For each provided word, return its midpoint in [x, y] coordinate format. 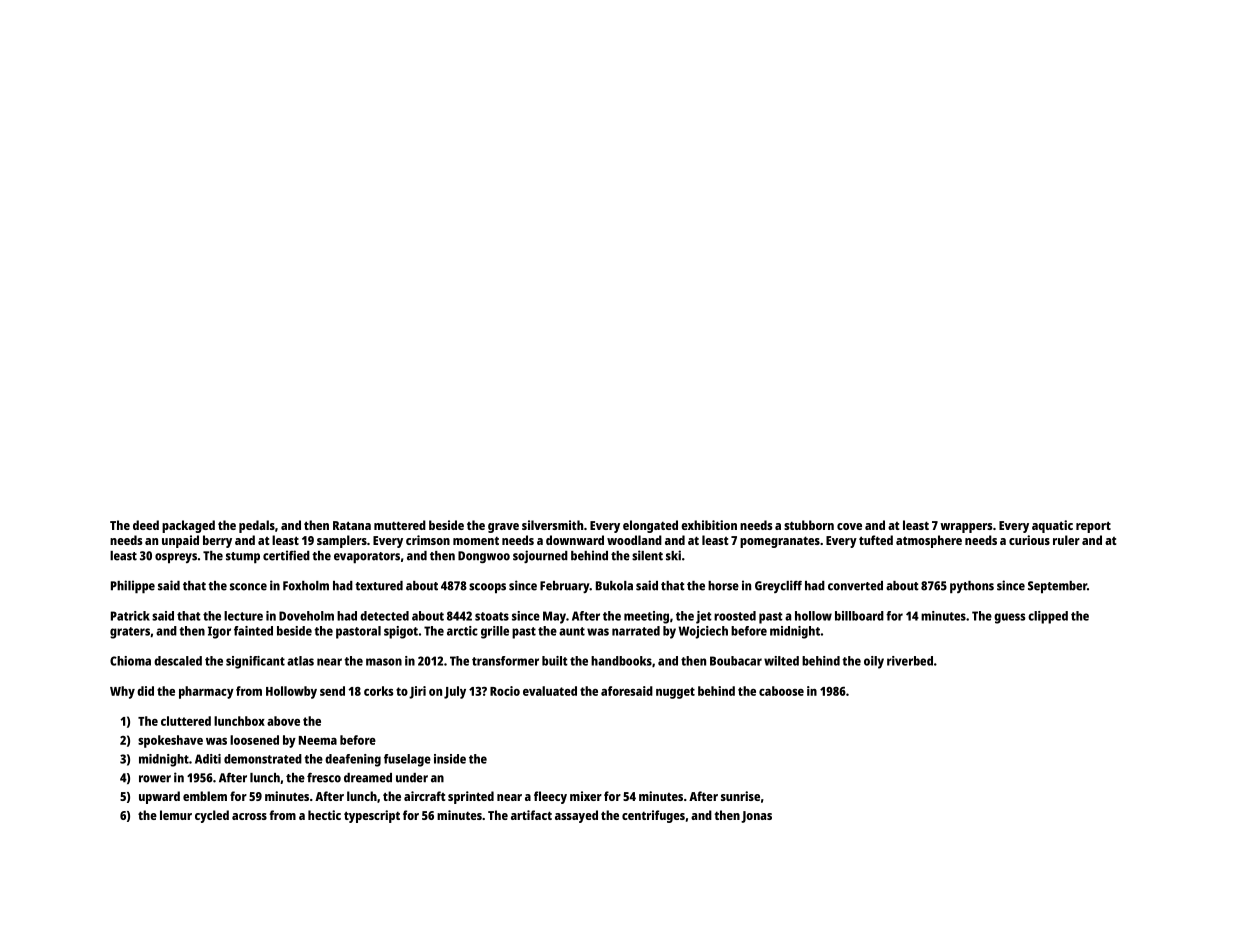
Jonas [756, 817]
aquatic [1052, 526]
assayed [576, 816]
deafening [353, 760]
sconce [248, 587]
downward [575, 540]
